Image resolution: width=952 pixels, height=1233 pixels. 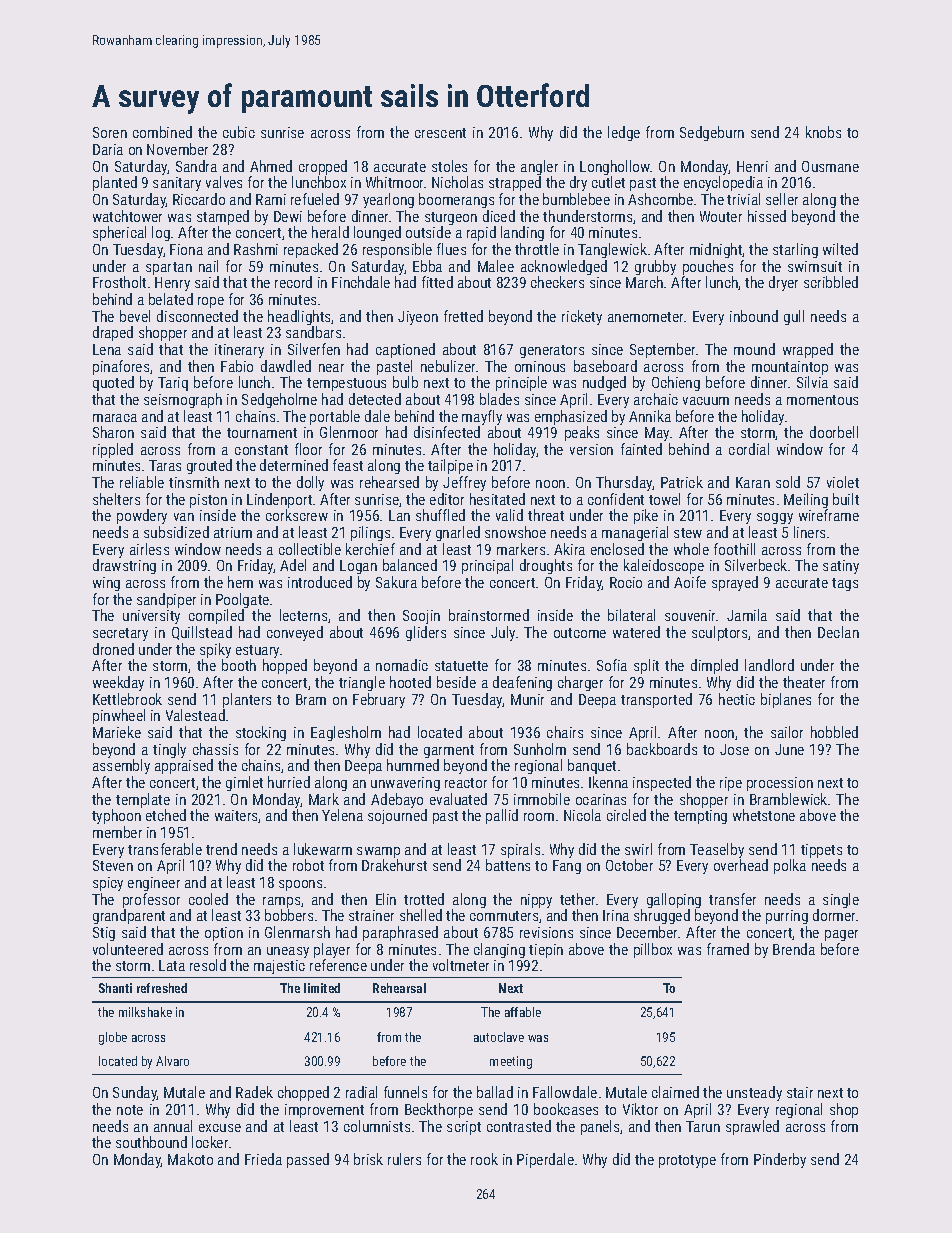 I want to click on estuary, so click(x=257, y=651).
